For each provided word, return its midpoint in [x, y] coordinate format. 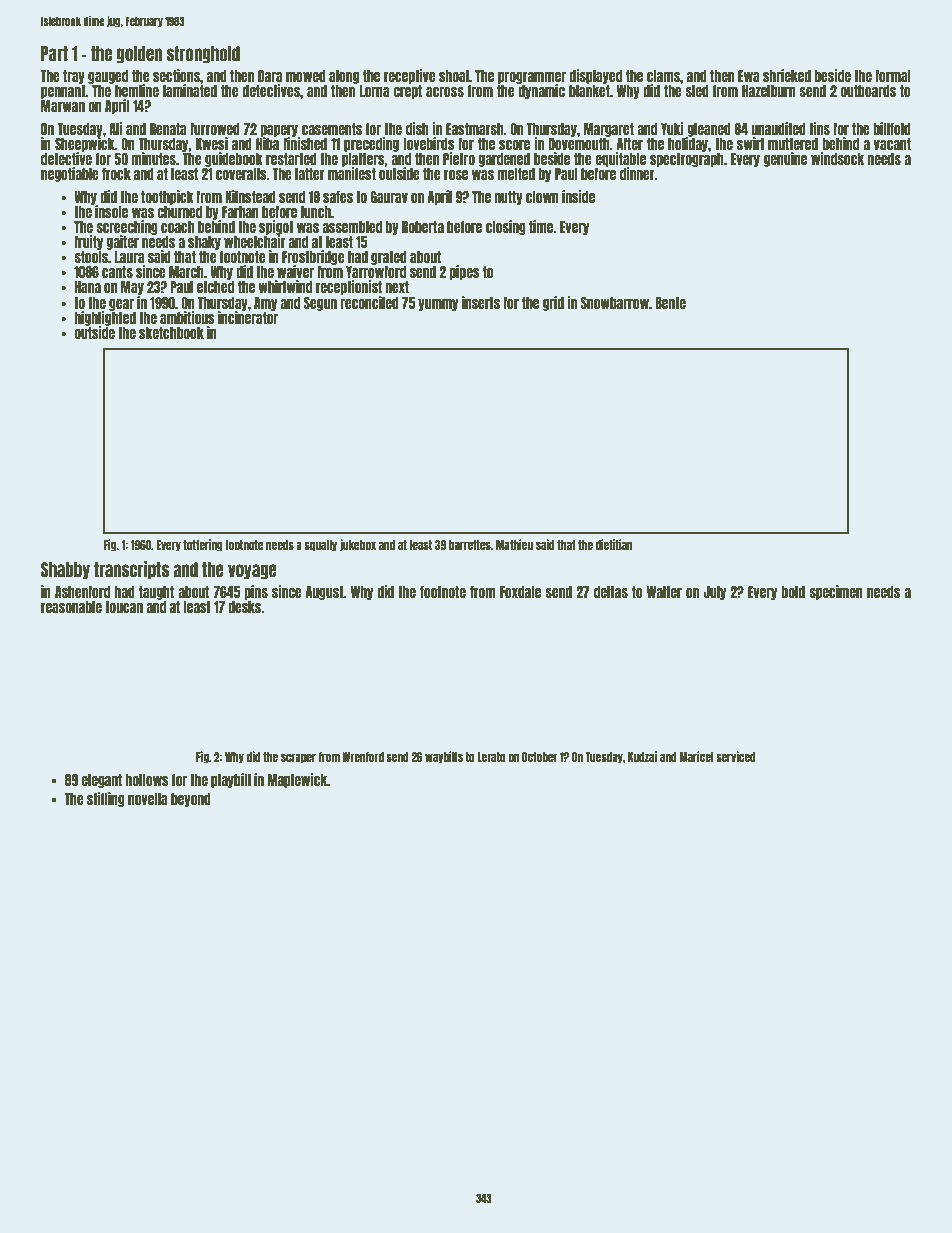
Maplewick [297, 780]
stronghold [203, 54]
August [325, 593]
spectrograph [687, 160]
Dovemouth [579, 144]
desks [244, 607]
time [541, 226]
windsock [837, 158]
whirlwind [285, 286]
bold [793, 592]
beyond [191, 800]
